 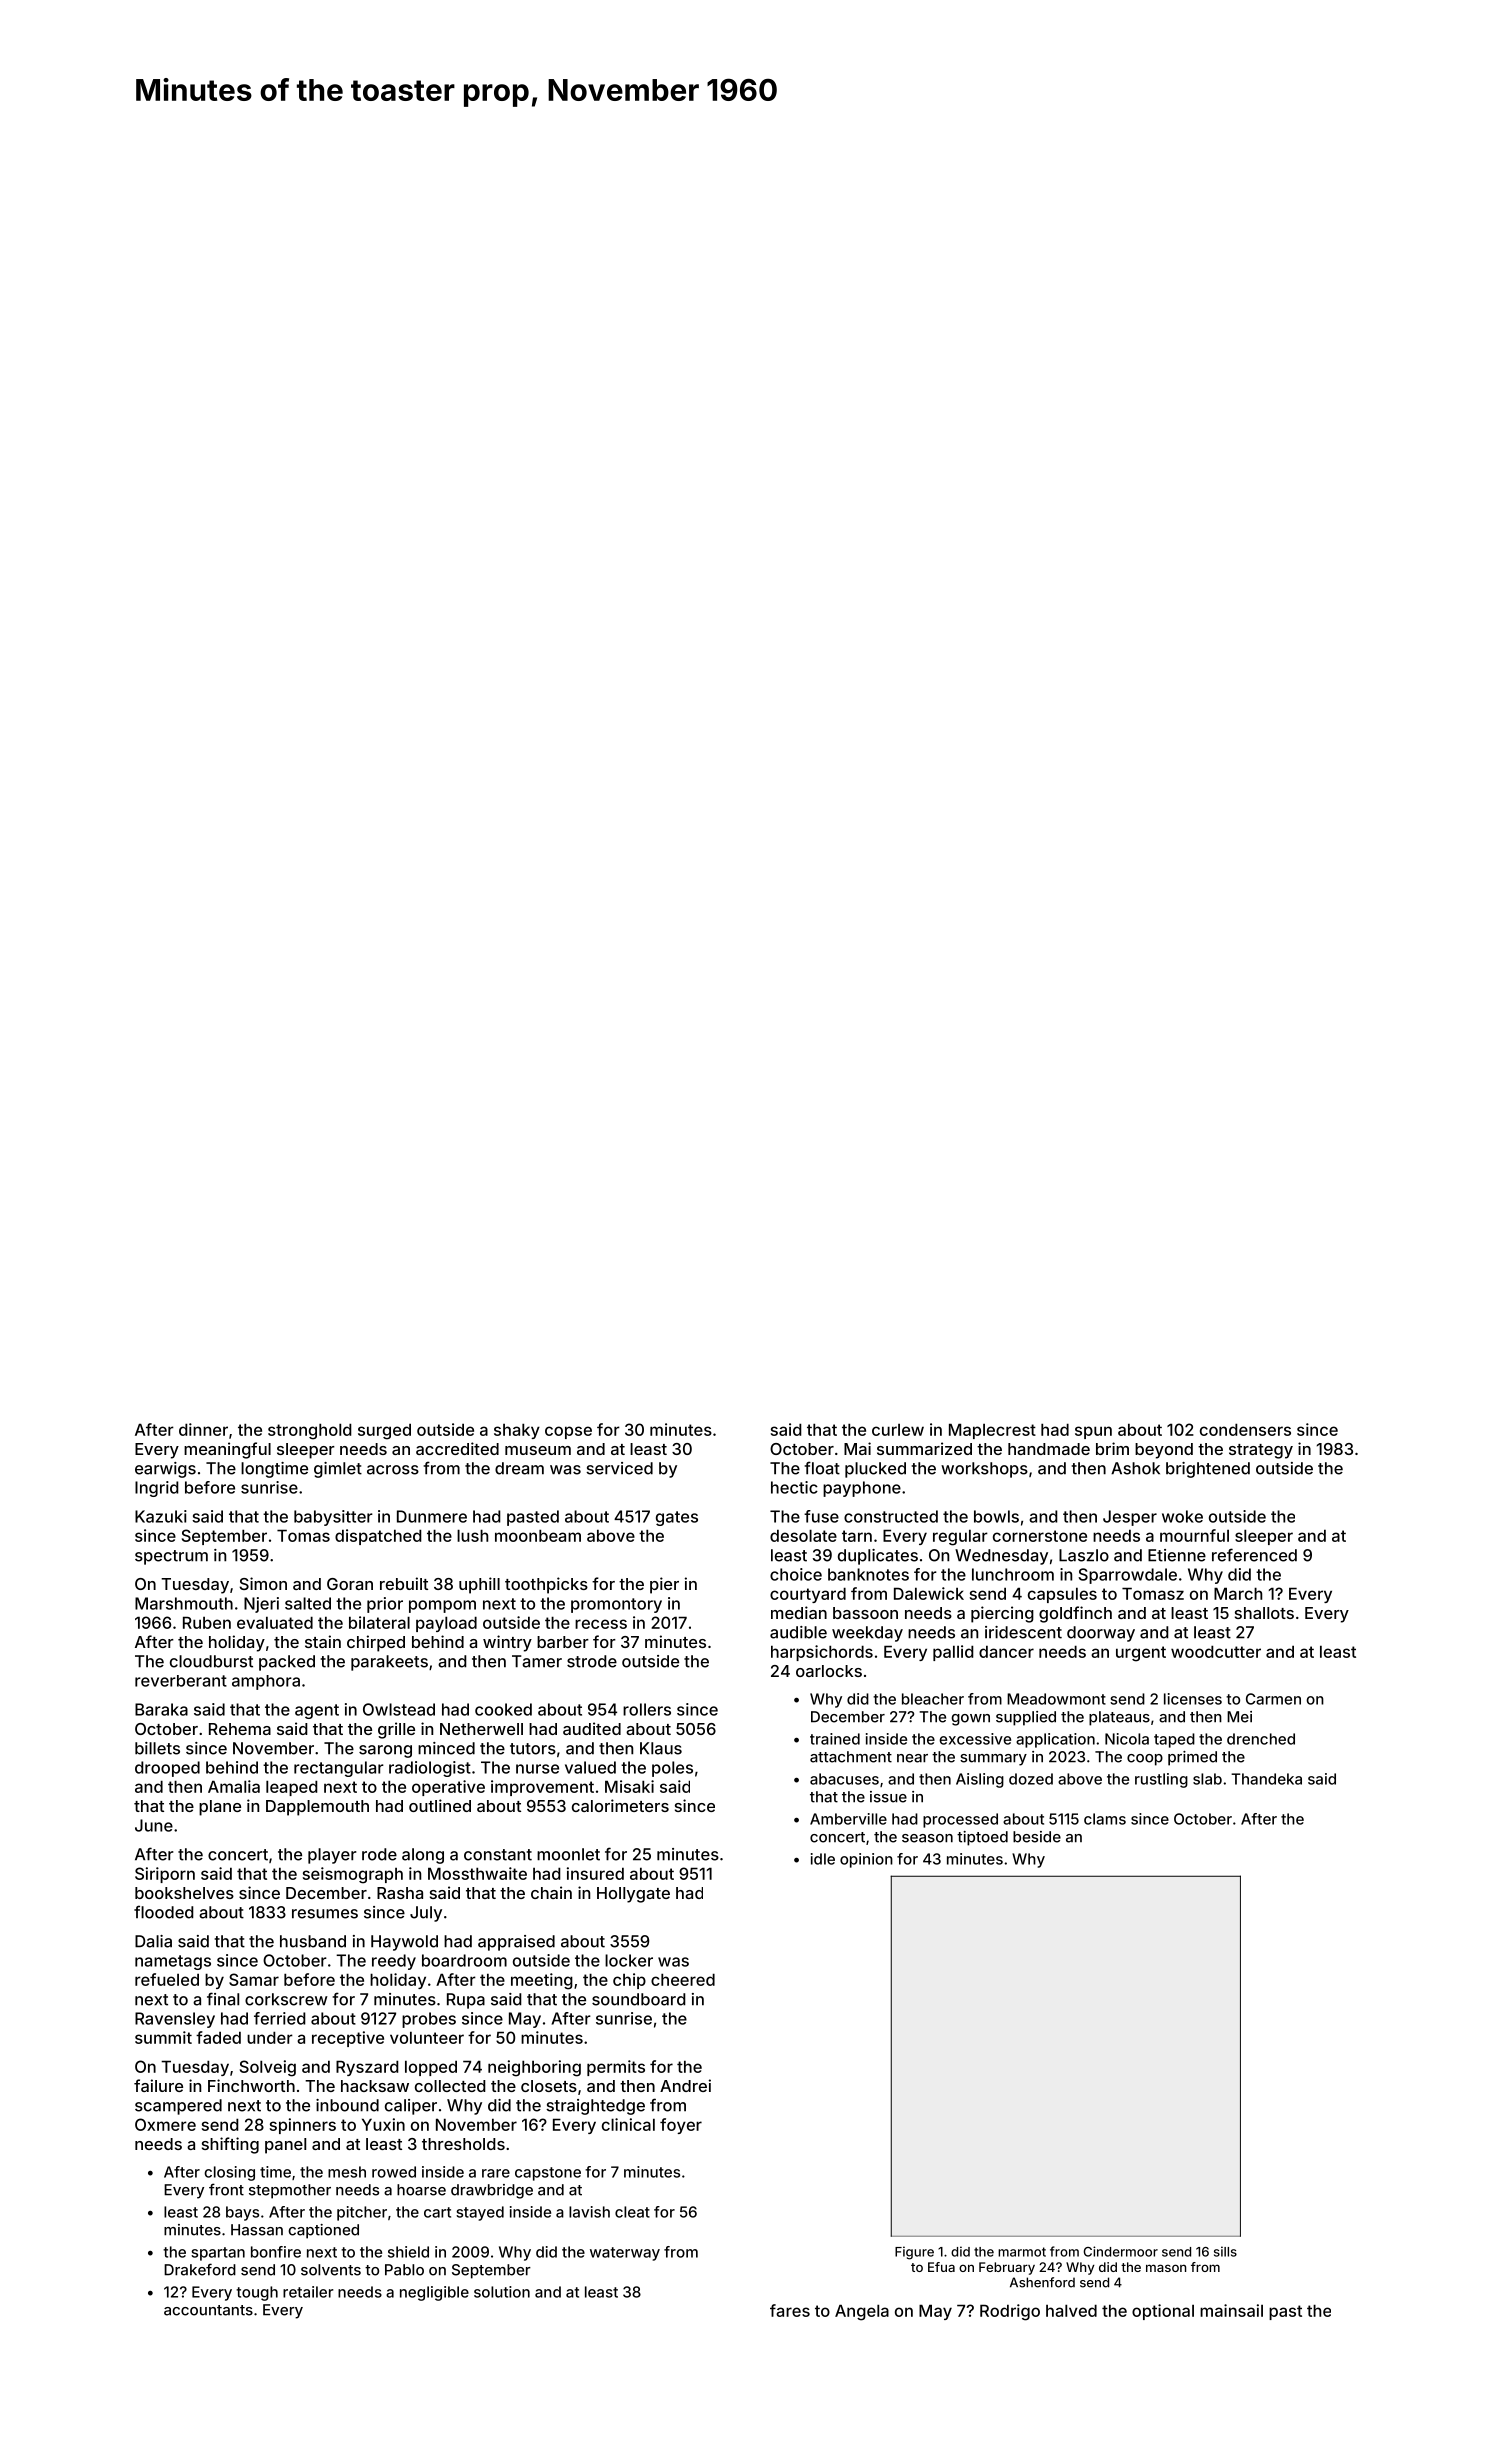 I want to click on tiptoed, so click(x=982, y=1838).
